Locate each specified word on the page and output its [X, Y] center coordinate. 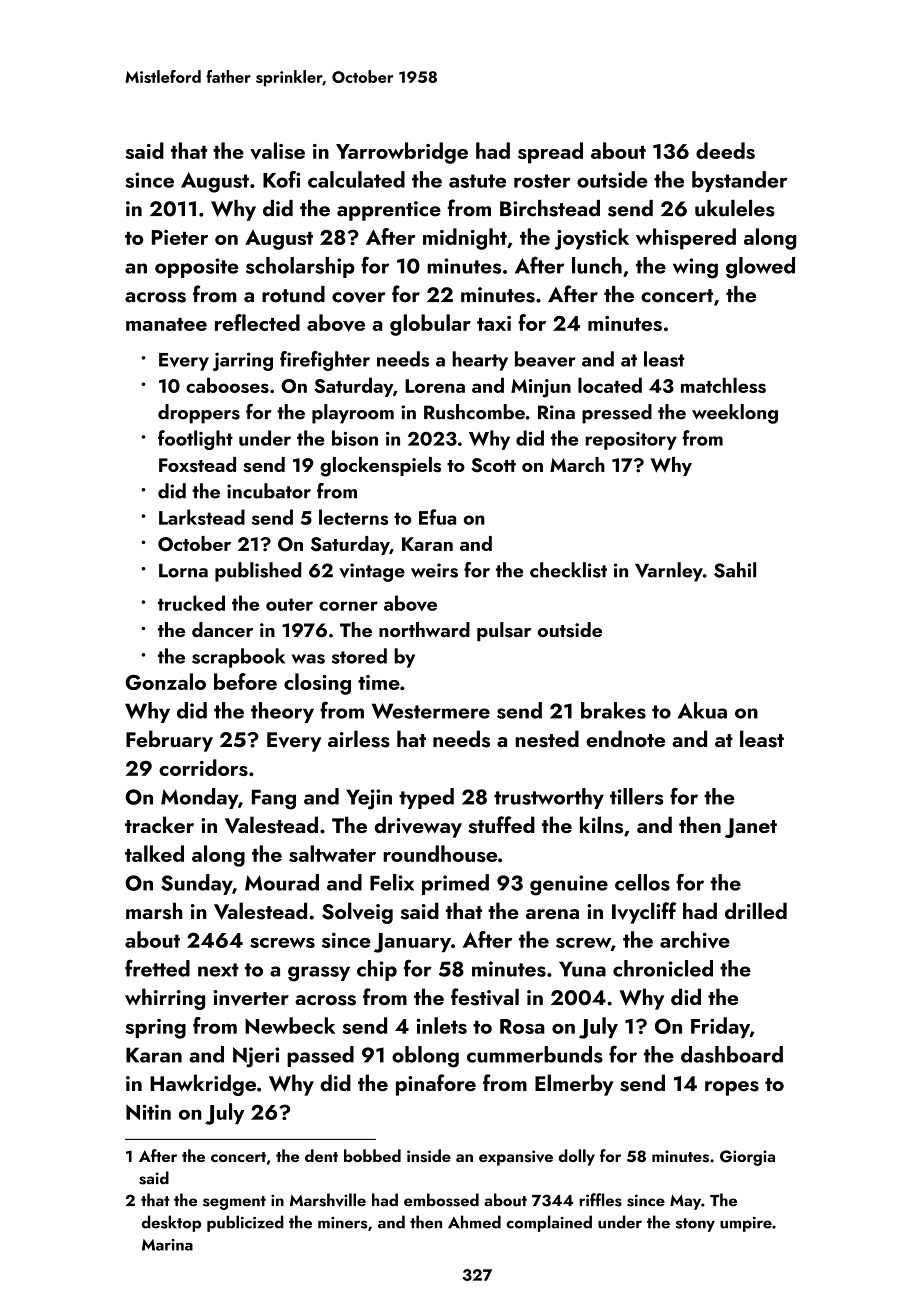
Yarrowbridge [402, 153]
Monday [199, 798]
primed [455, 884]
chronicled [663, 968]
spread [550, 153]
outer [289, 604]
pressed [617, 414]
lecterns [353, 517]
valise [277, 151]
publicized [245, 1223]
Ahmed [474, 1222]
